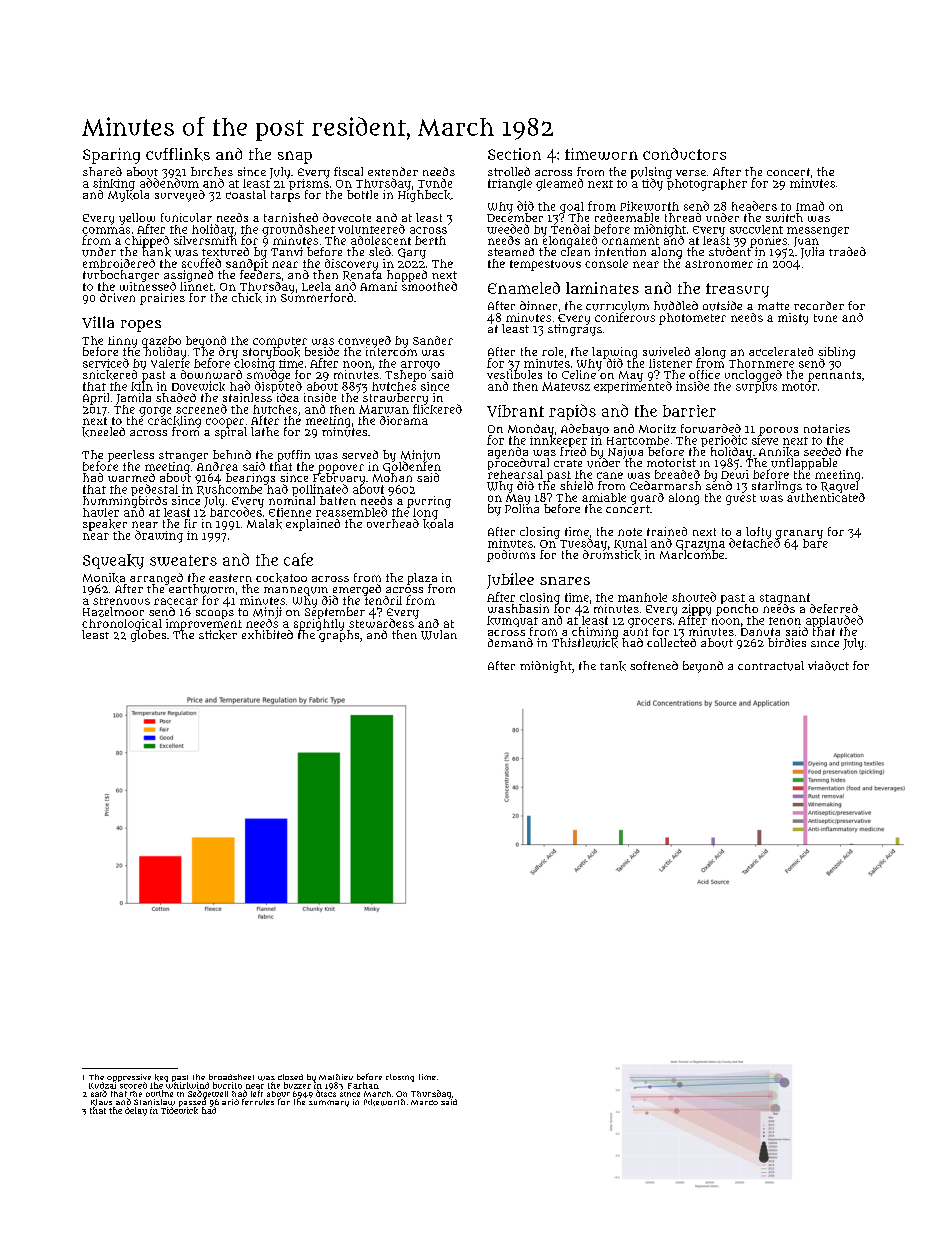  What do you see at coordinates (196, 286) in the page?
I see `linnet` at bounding box center [196, 286].
